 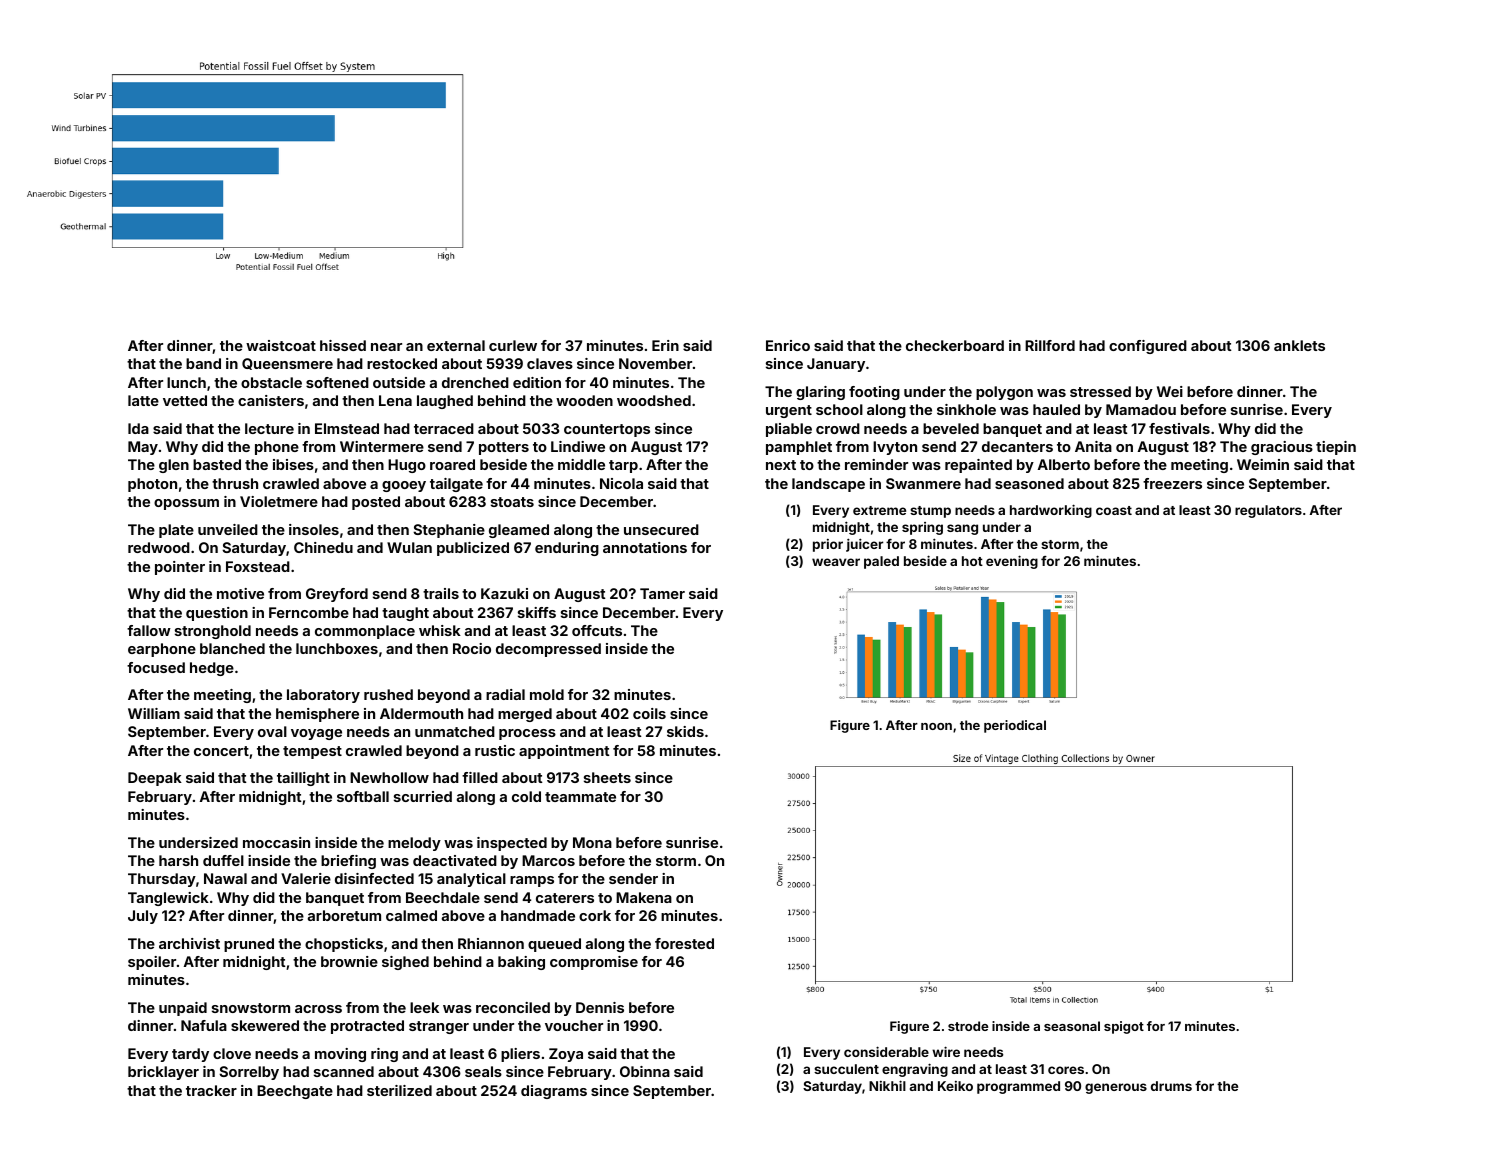 What do you see at coordinates (1015, 726) in the screenshot?
I see `periodical` at bounding box center [1015, 726].
